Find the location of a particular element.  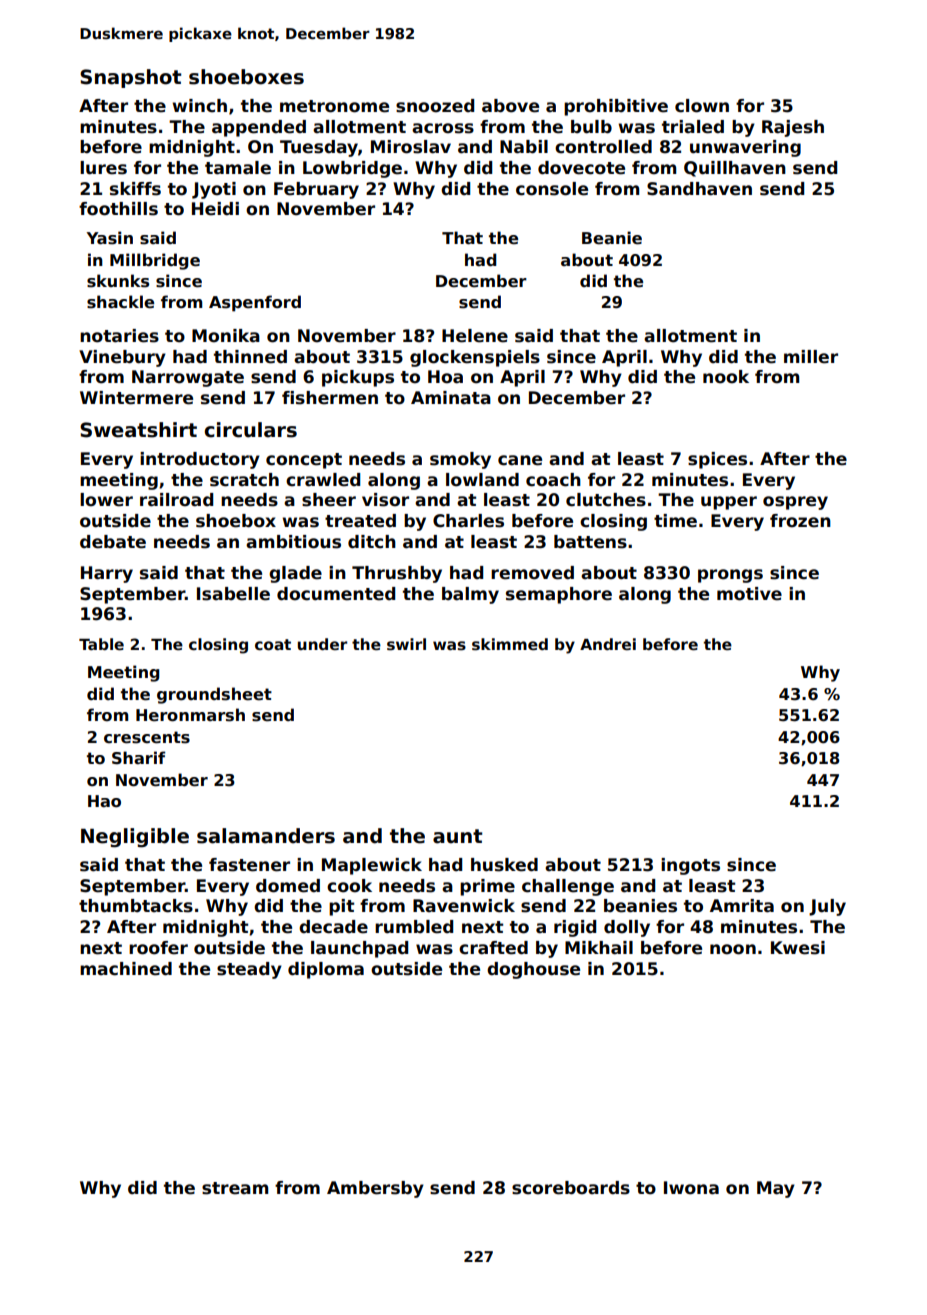

stream is located at coordinates (235, 1188).
